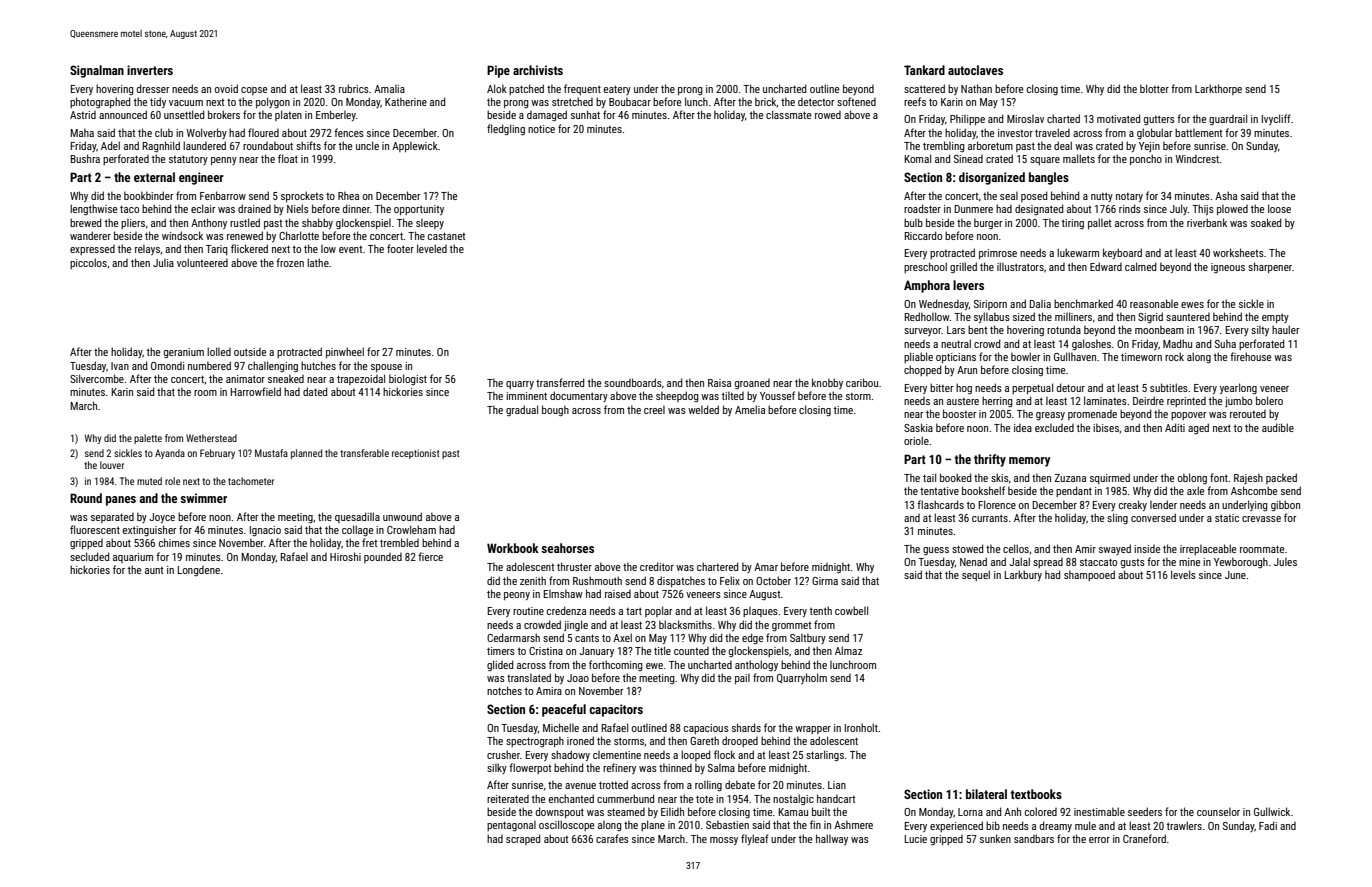 The height and width of the page is (887, 1372). What do you see at coordinates (975, 70) in the page?
I see `autoclaves` at bounding box center [975, 70].
